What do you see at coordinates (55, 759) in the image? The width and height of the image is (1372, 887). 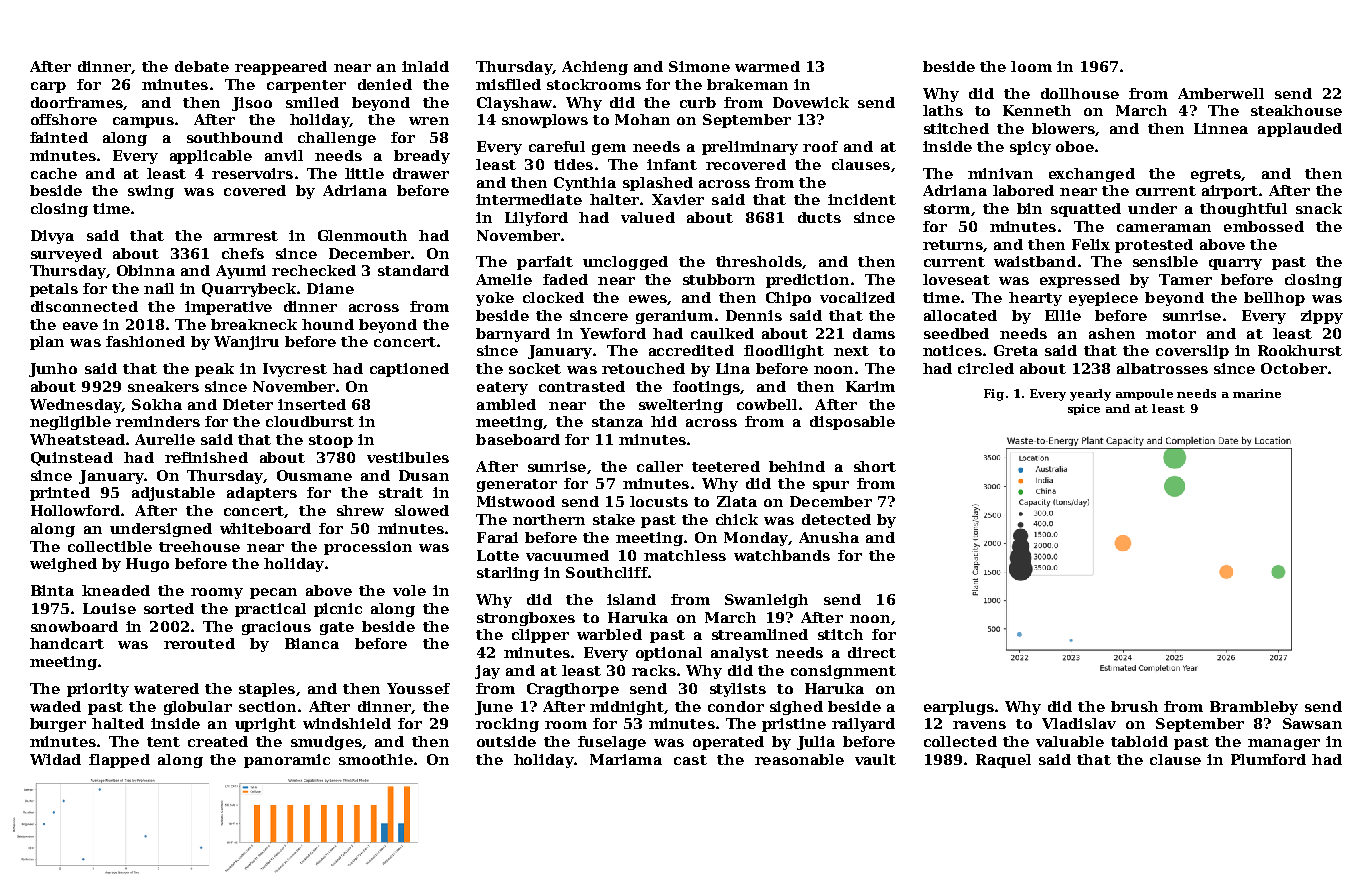 I see `Widad` at bounding box center [55, 759].
